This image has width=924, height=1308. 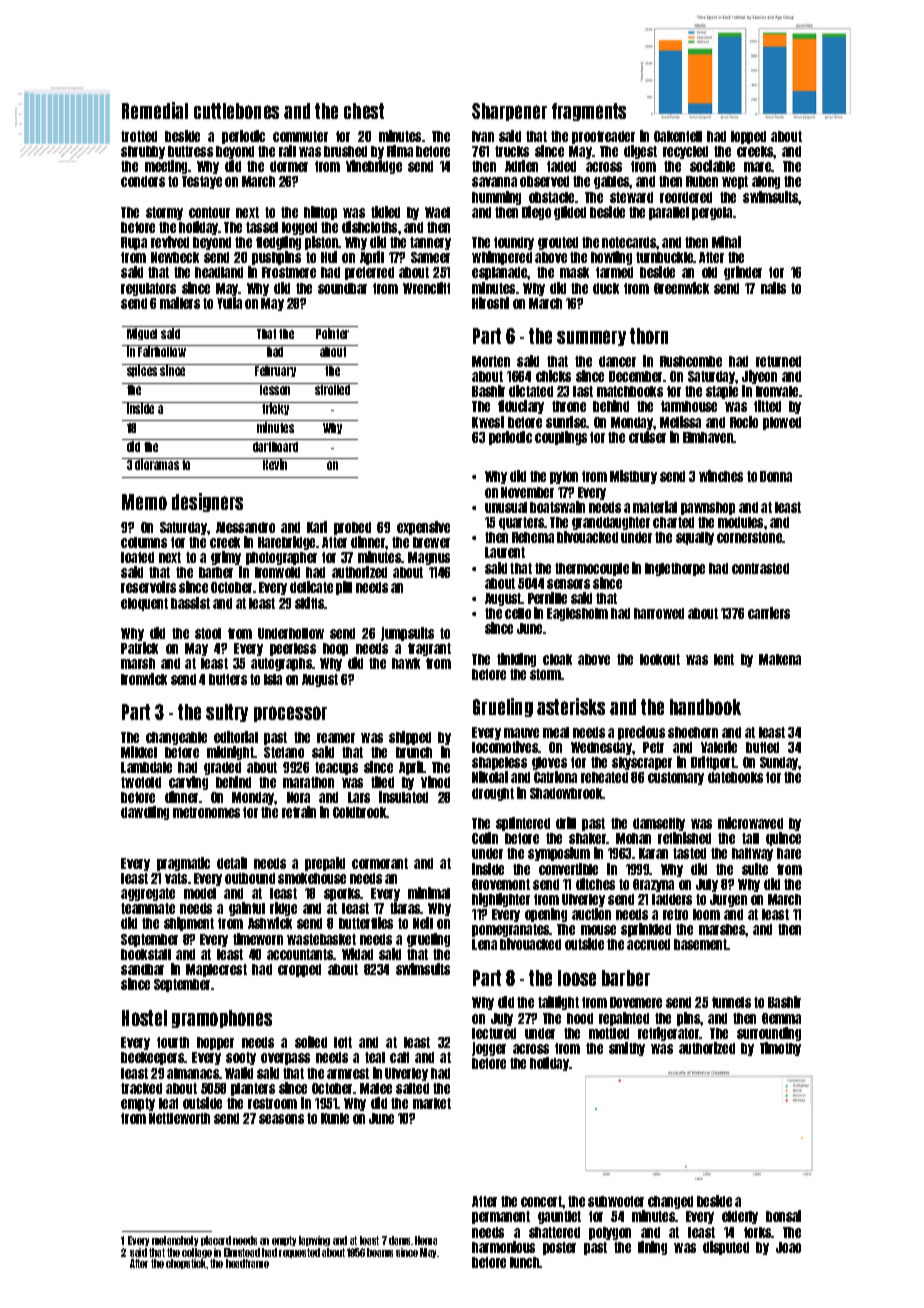 I want to click on placard, so click(x=216, y=1241).
